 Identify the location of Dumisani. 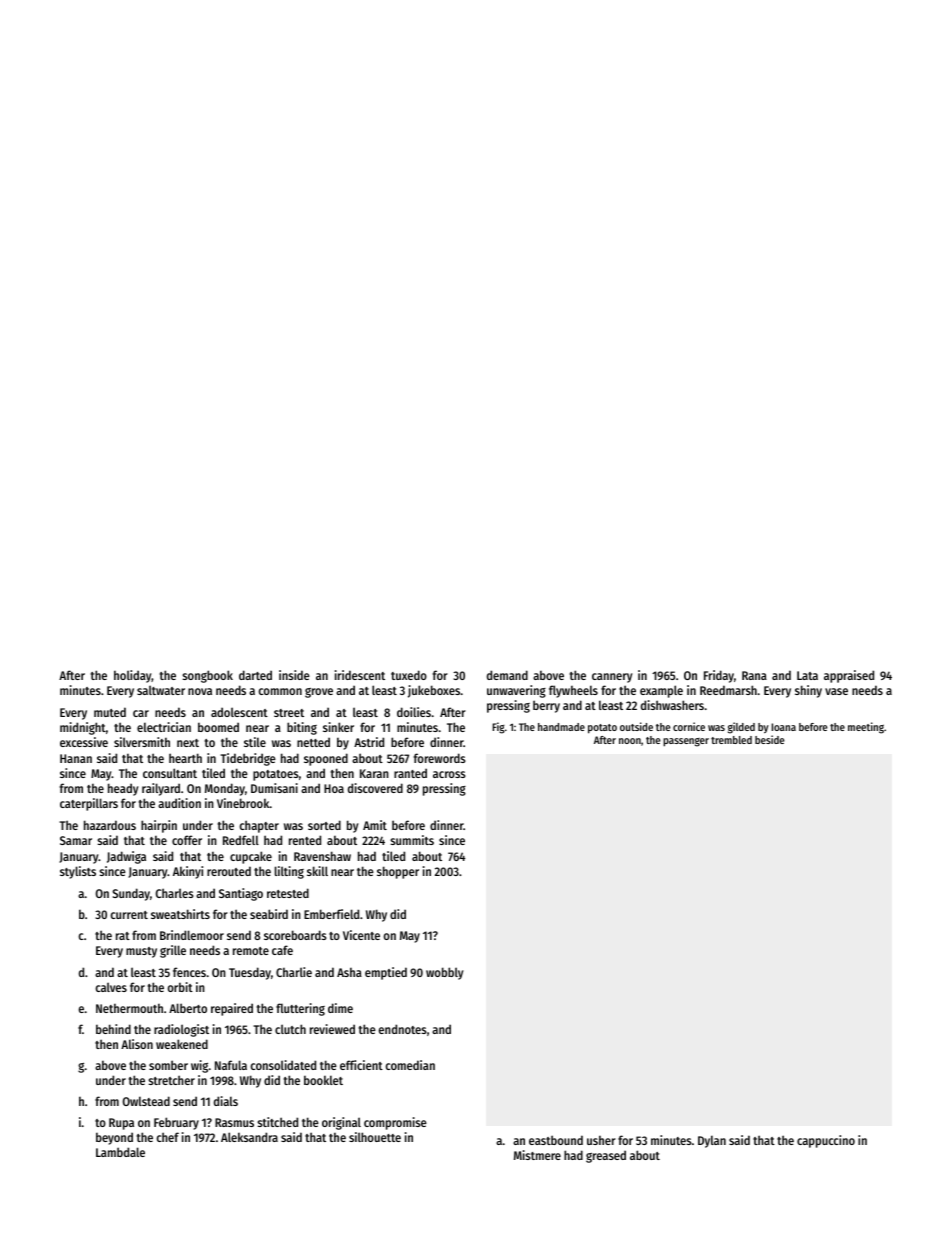
(274, 788).
